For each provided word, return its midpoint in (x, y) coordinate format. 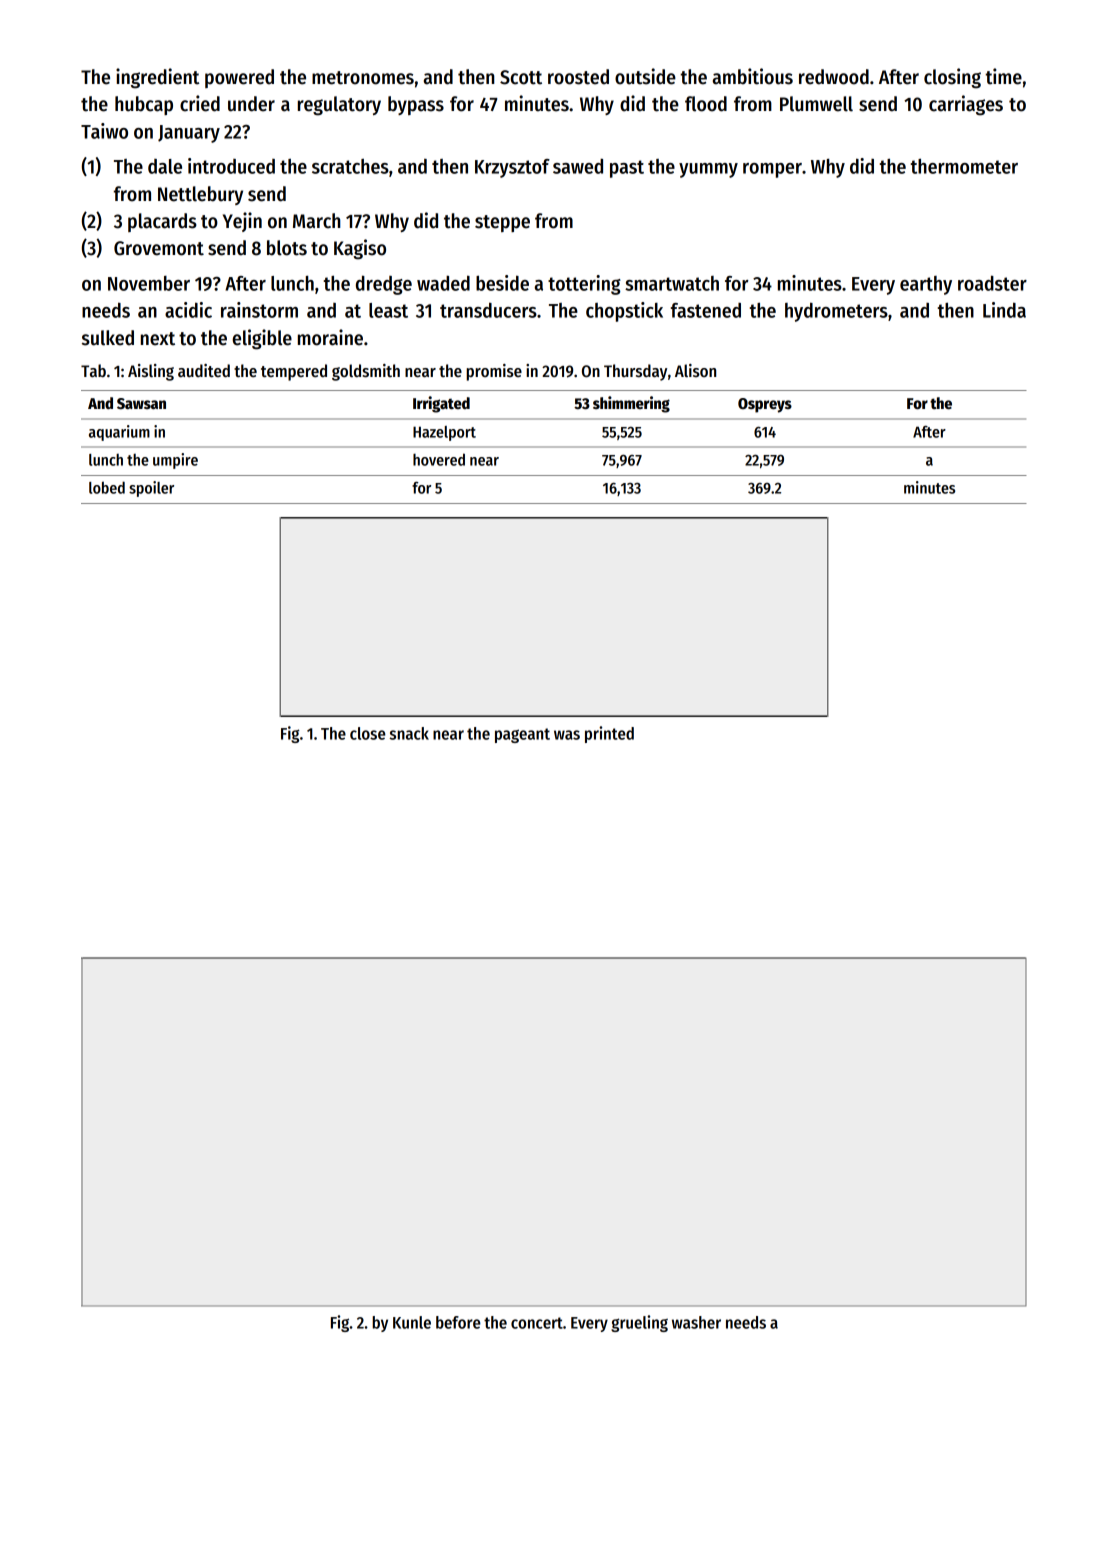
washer (696, 1322)
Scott (521, 77)
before (458, 1322)
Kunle (412, 1322)
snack (409, 733)
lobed (107, 487)
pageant (522, 735)
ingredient (158, 78)
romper (772, 170)
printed (609, 734)
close (368, 733)
